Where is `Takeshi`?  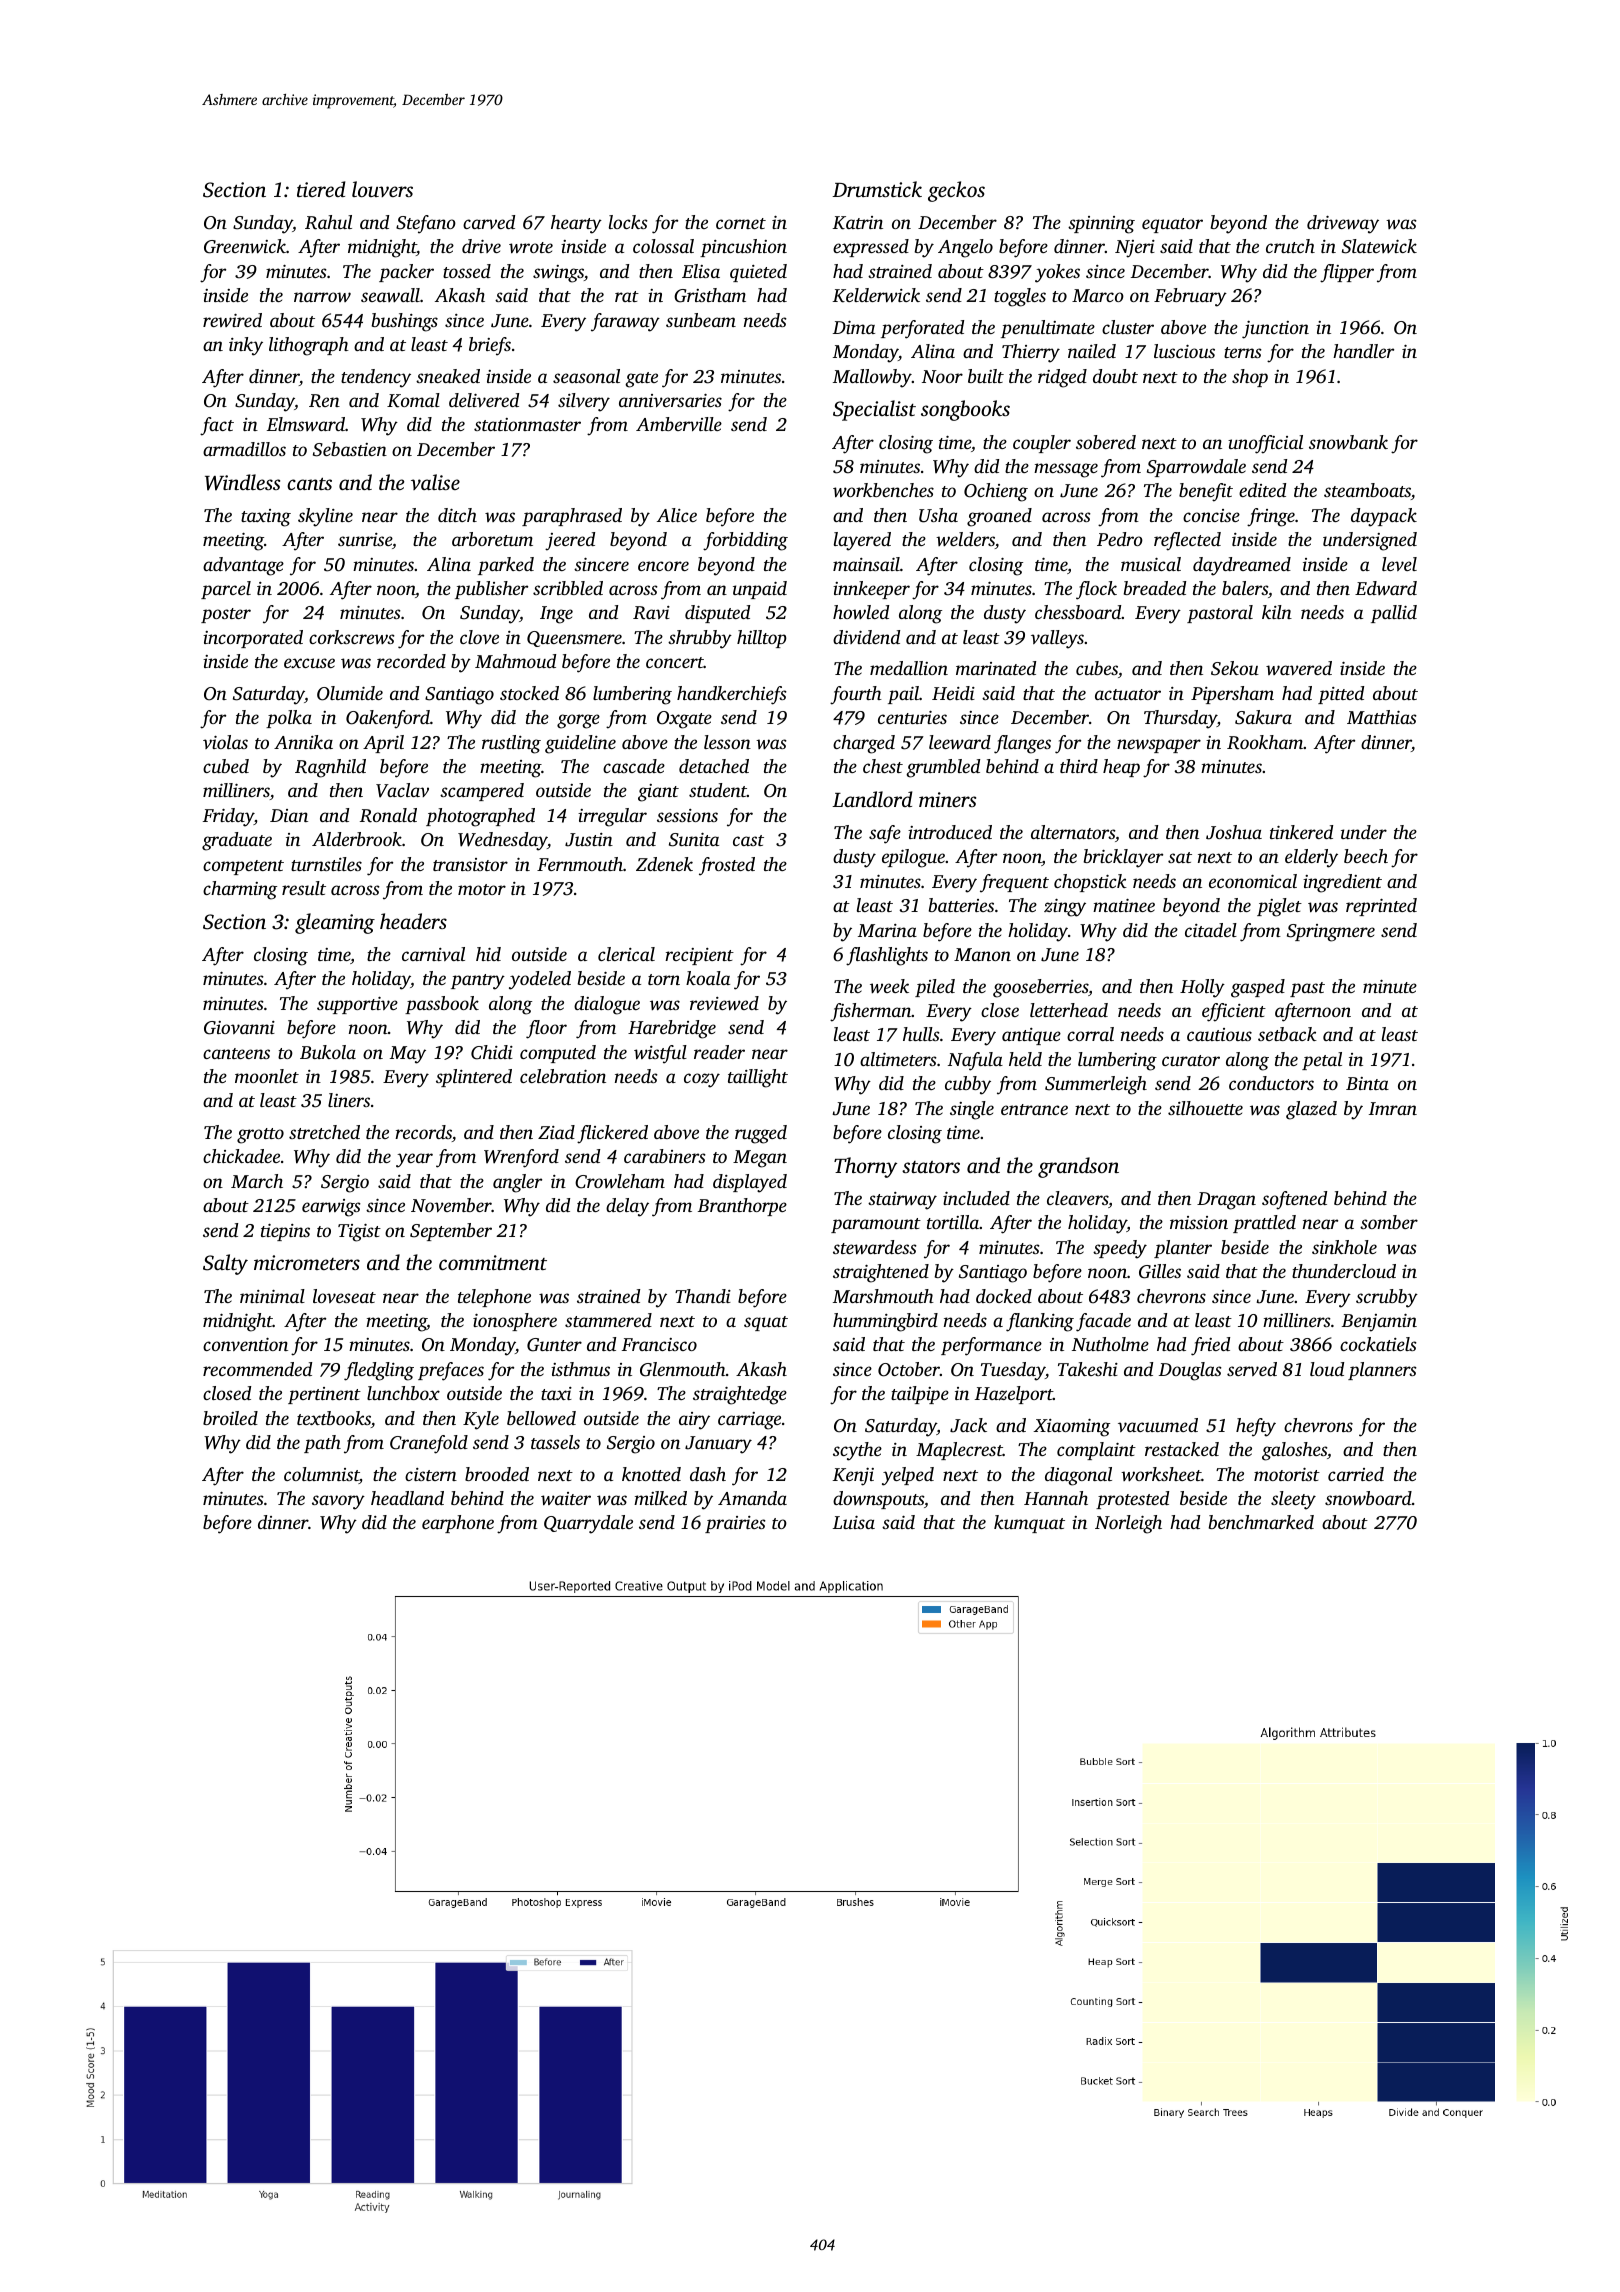
Takeshi is located at coordinates (1088, 1369).
